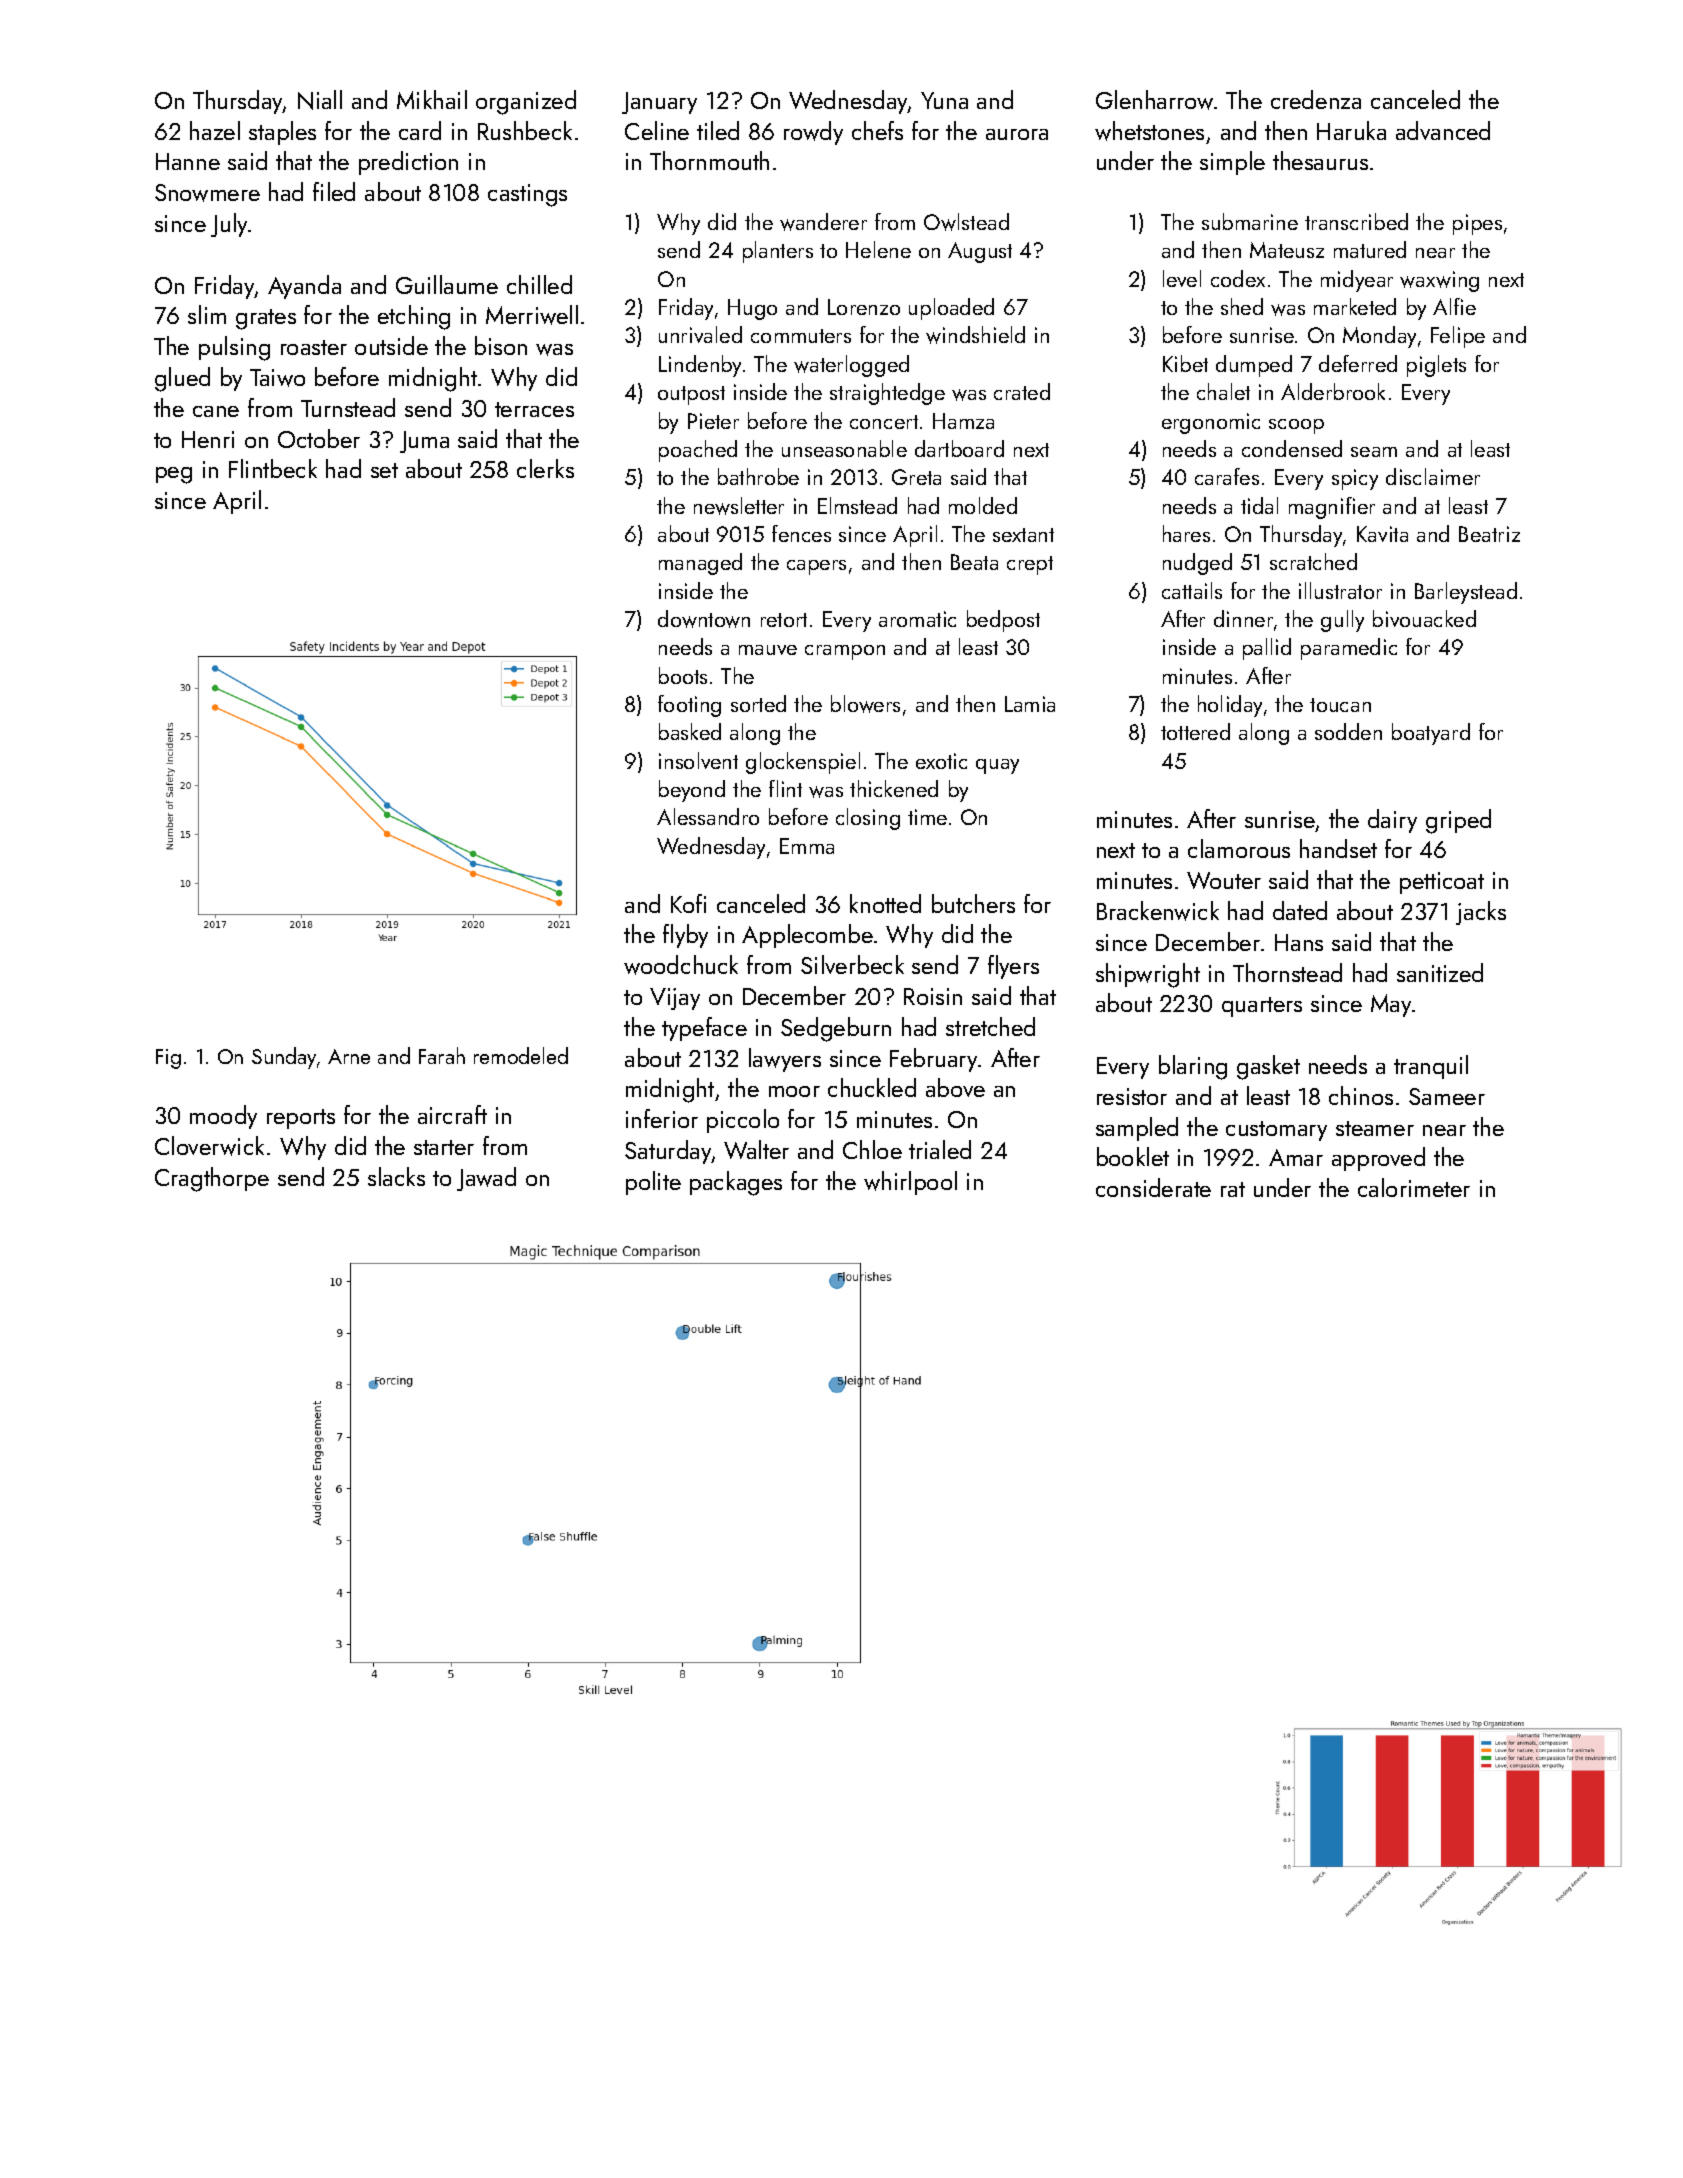 The image size is (1683, 2178). What do you see at coordinates (690, 731) in the document?
I see `basked` at bounding box center [690, 731].
